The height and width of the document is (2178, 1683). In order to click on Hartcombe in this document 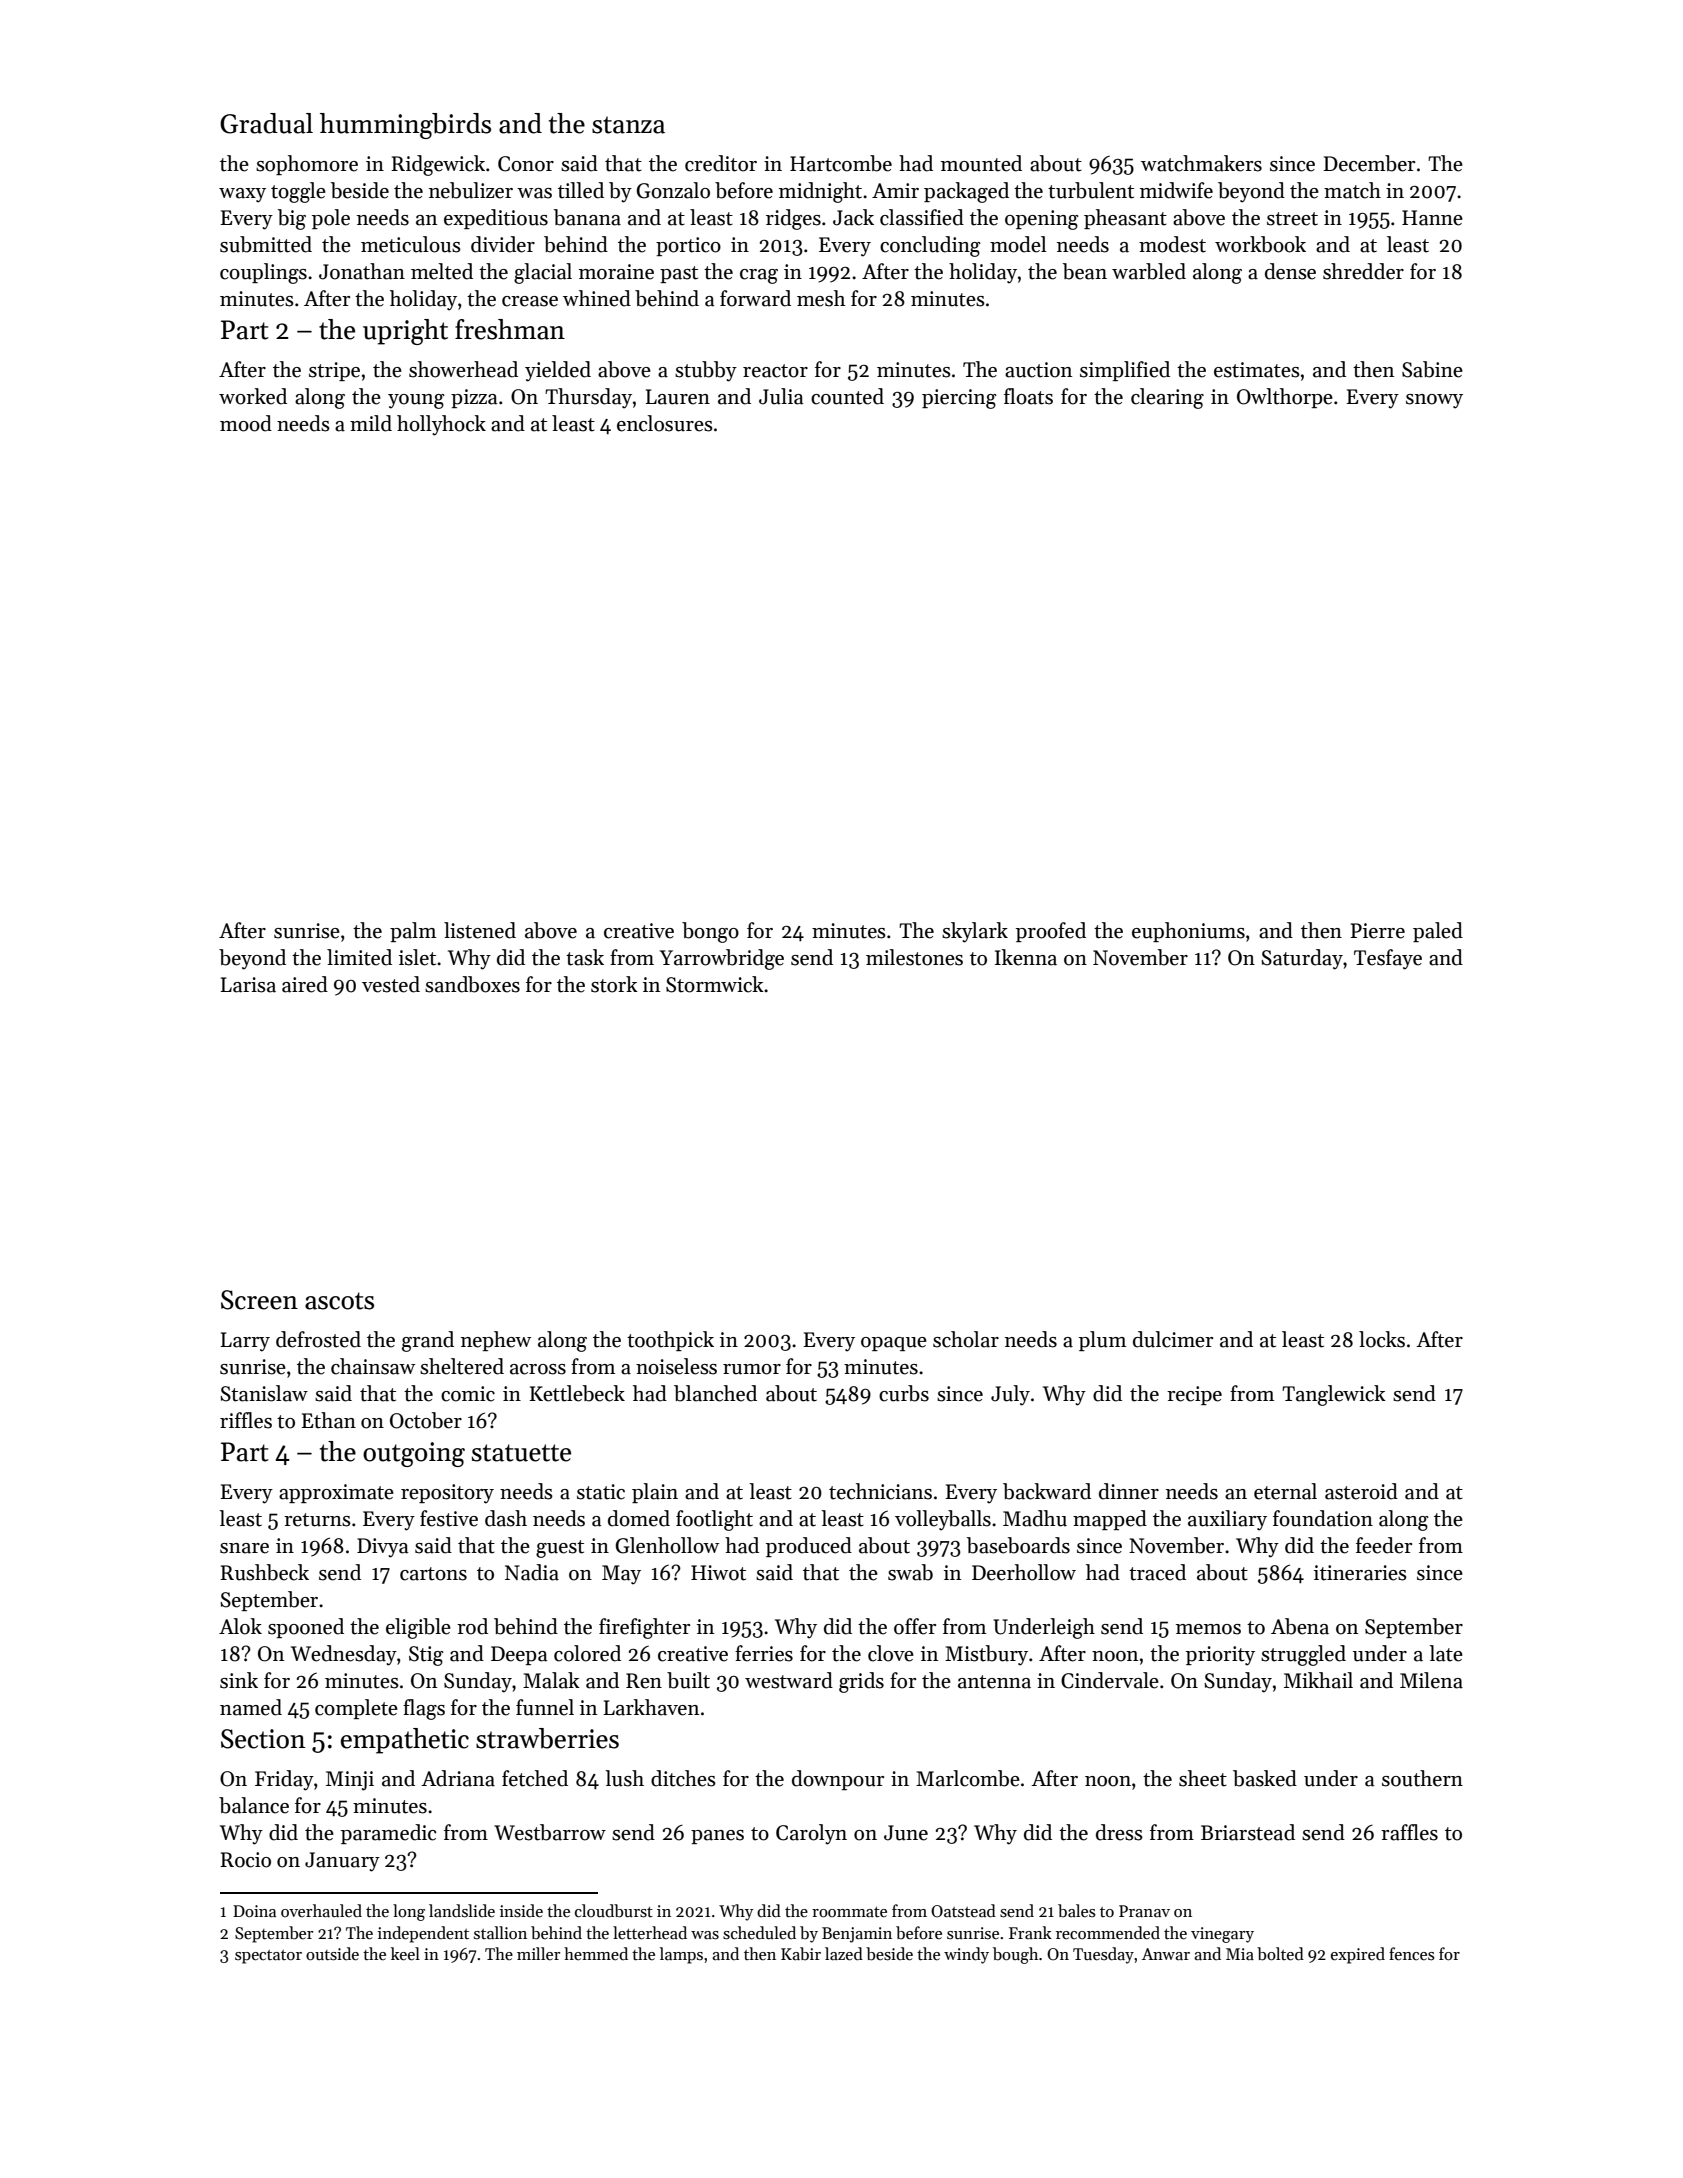, I will do `click(841, 163)`.
